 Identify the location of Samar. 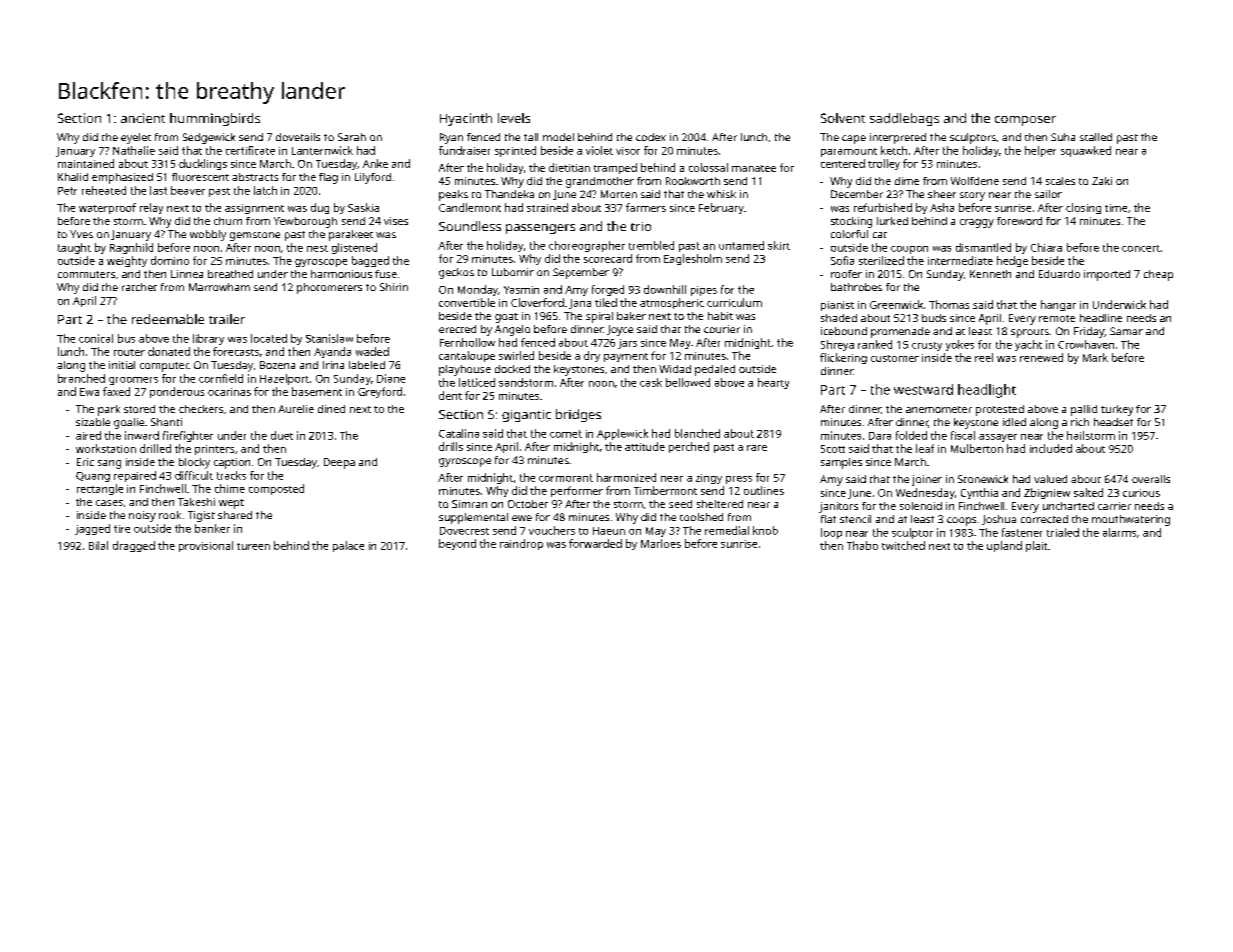
(1126, 331).
